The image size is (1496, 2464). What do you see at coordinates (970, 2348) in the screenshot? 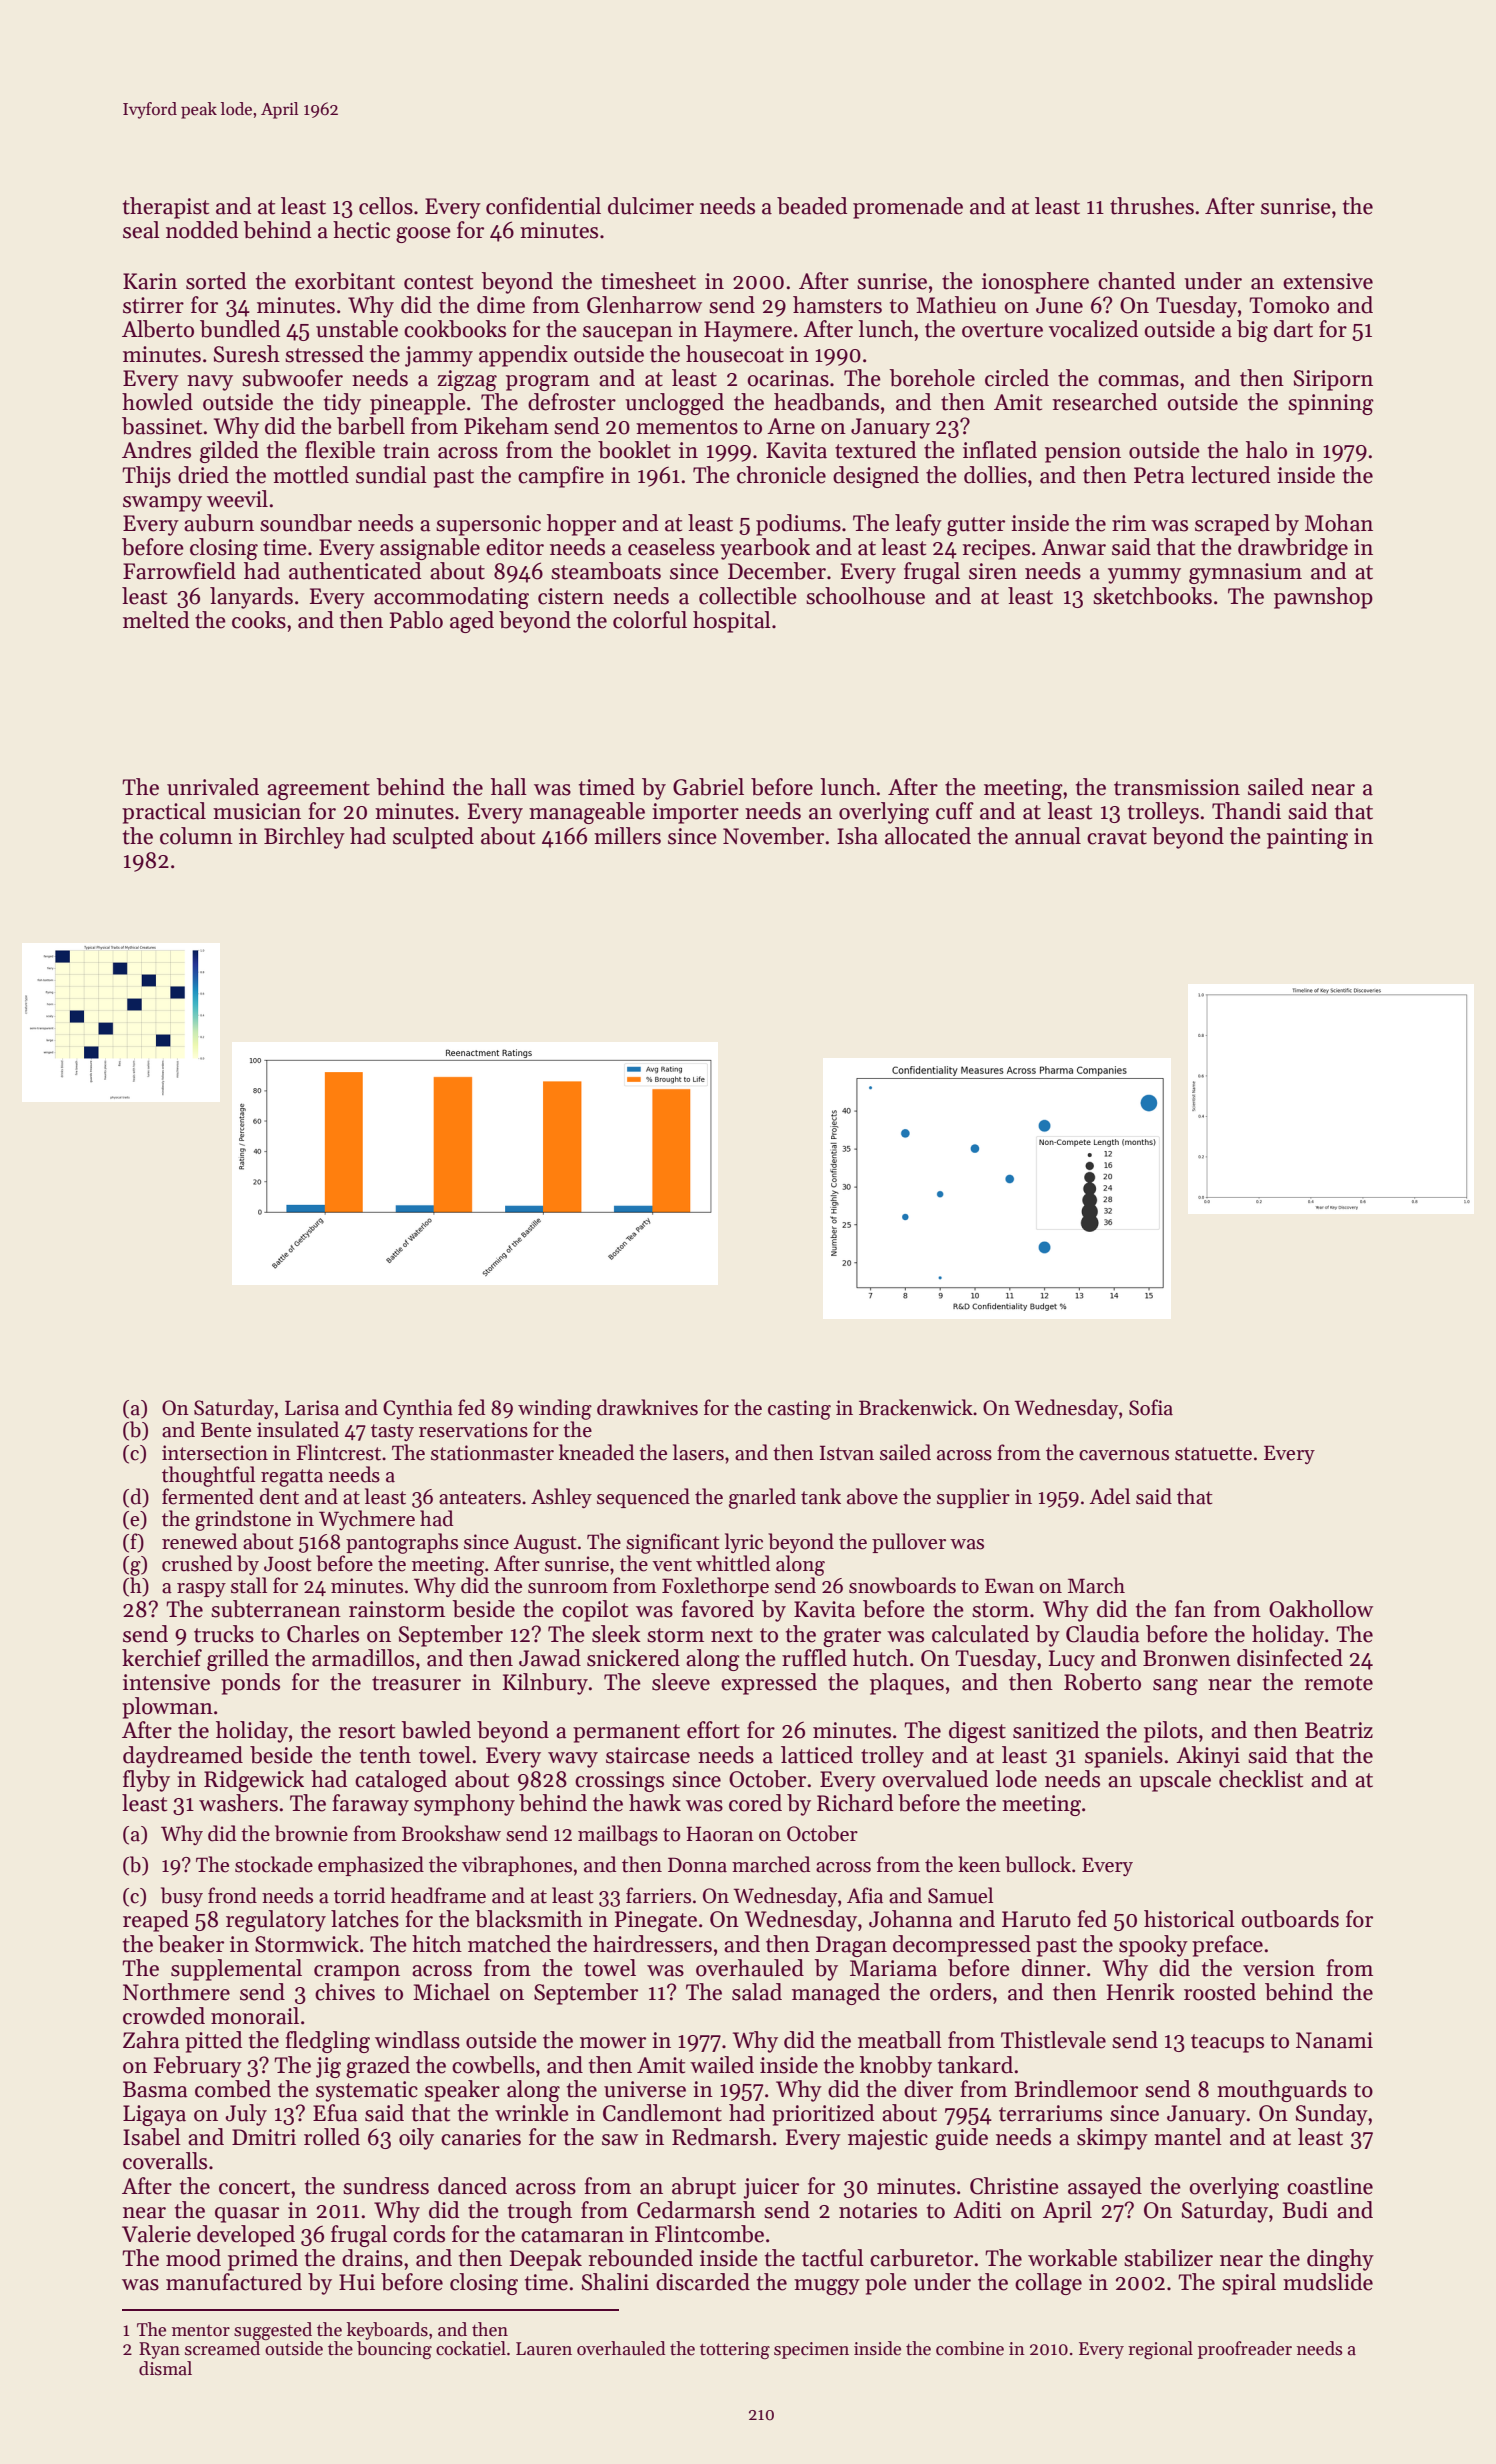
I see `combine` at bounding box center [970, 2348].
